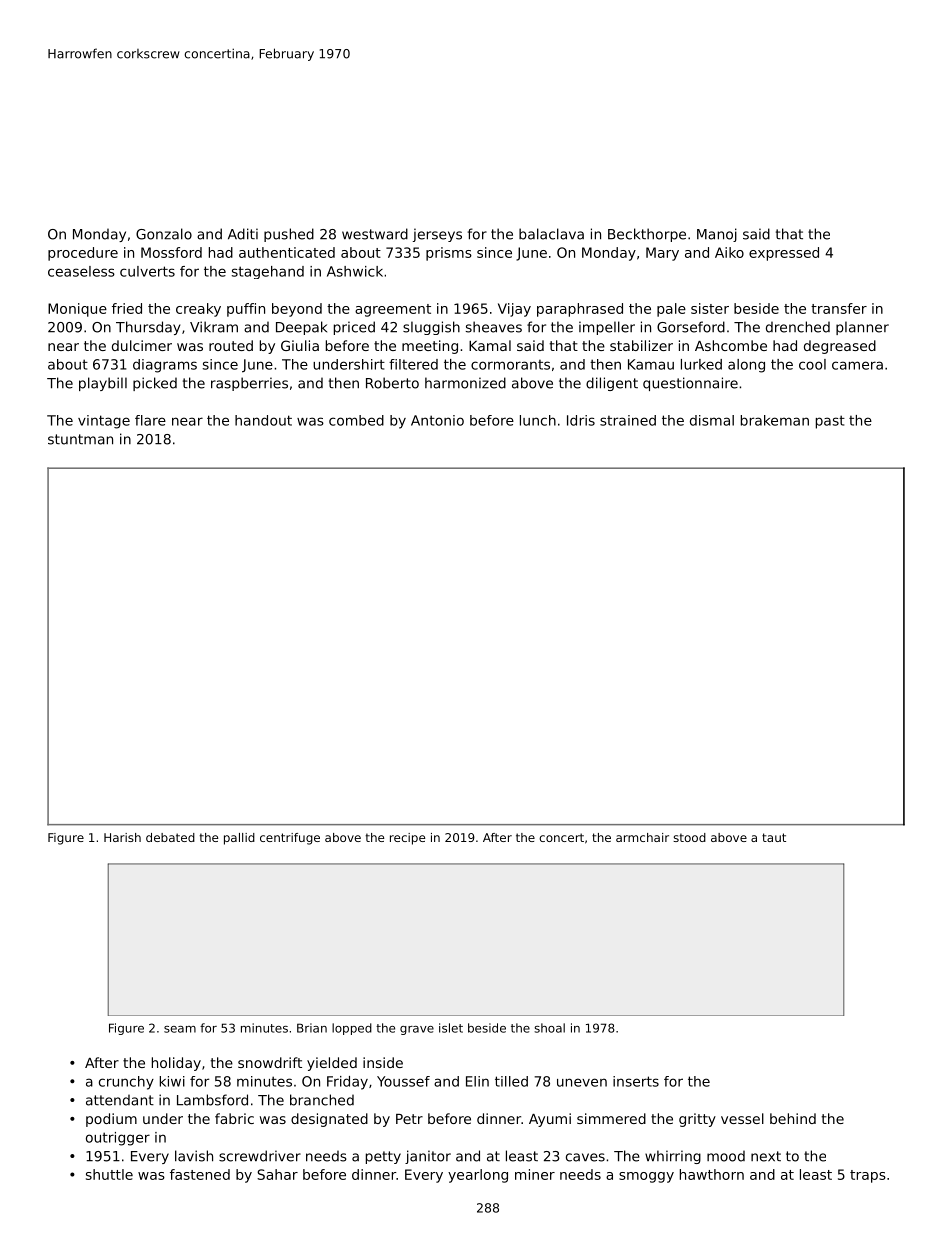  Describe the element at coordinates (793, 1118) in the screenshot. I see `behind` at that location.
